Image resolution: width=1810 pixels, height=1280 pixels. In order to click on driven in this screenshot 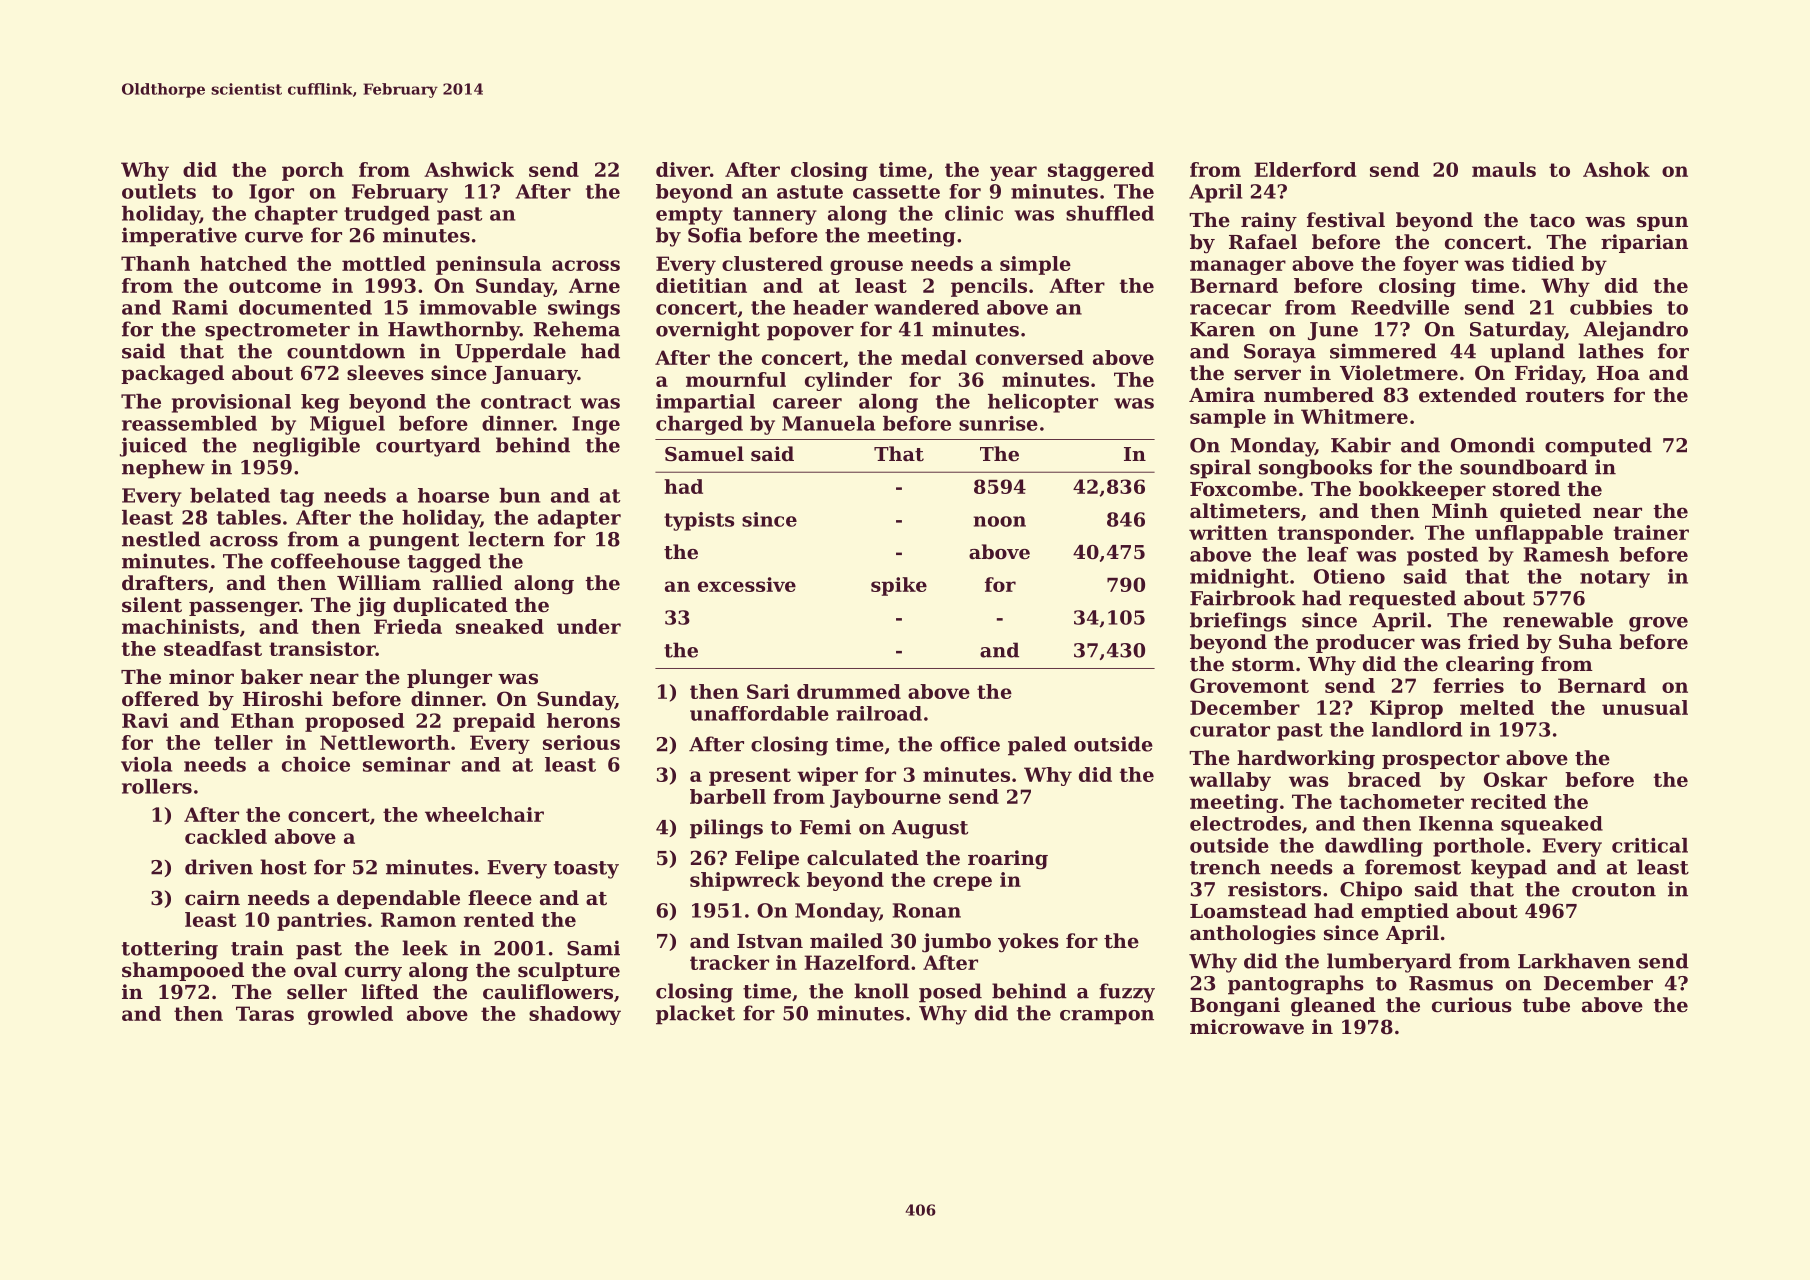, I will do `click(219, 867)`.
